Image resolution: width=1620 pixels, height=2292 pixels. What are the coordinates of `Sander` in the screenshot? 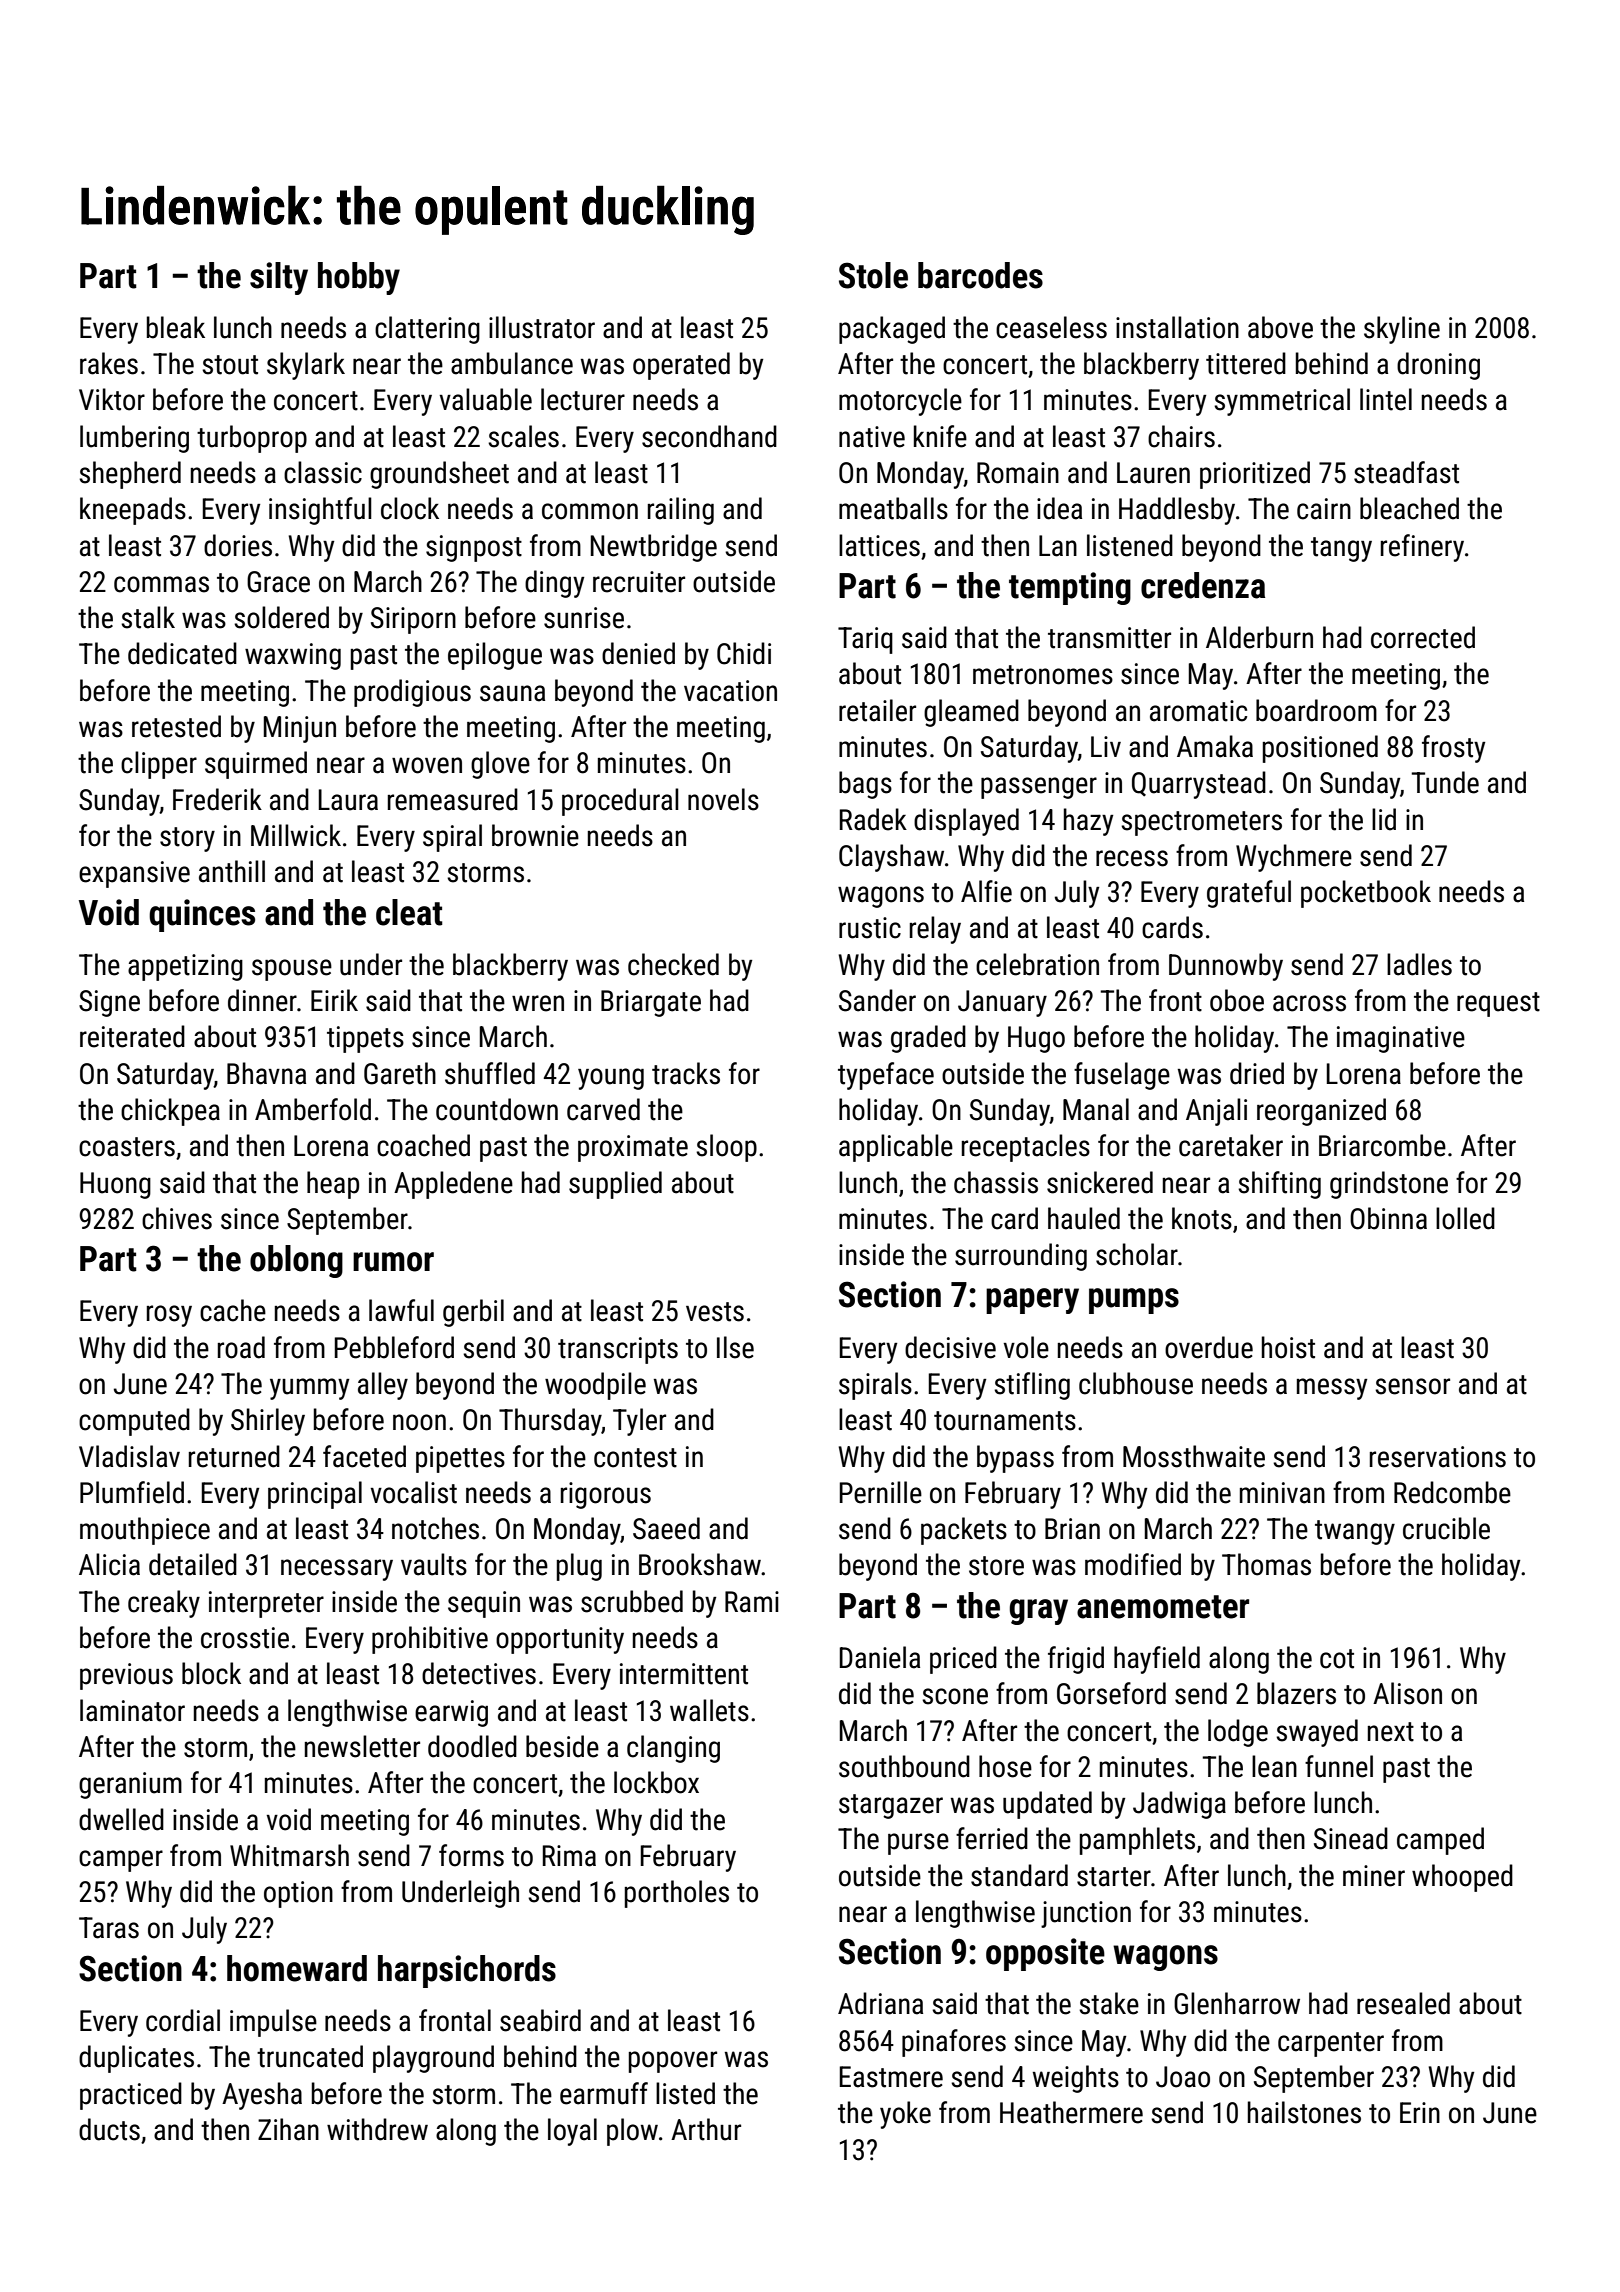 It's located at (877, 1000).
